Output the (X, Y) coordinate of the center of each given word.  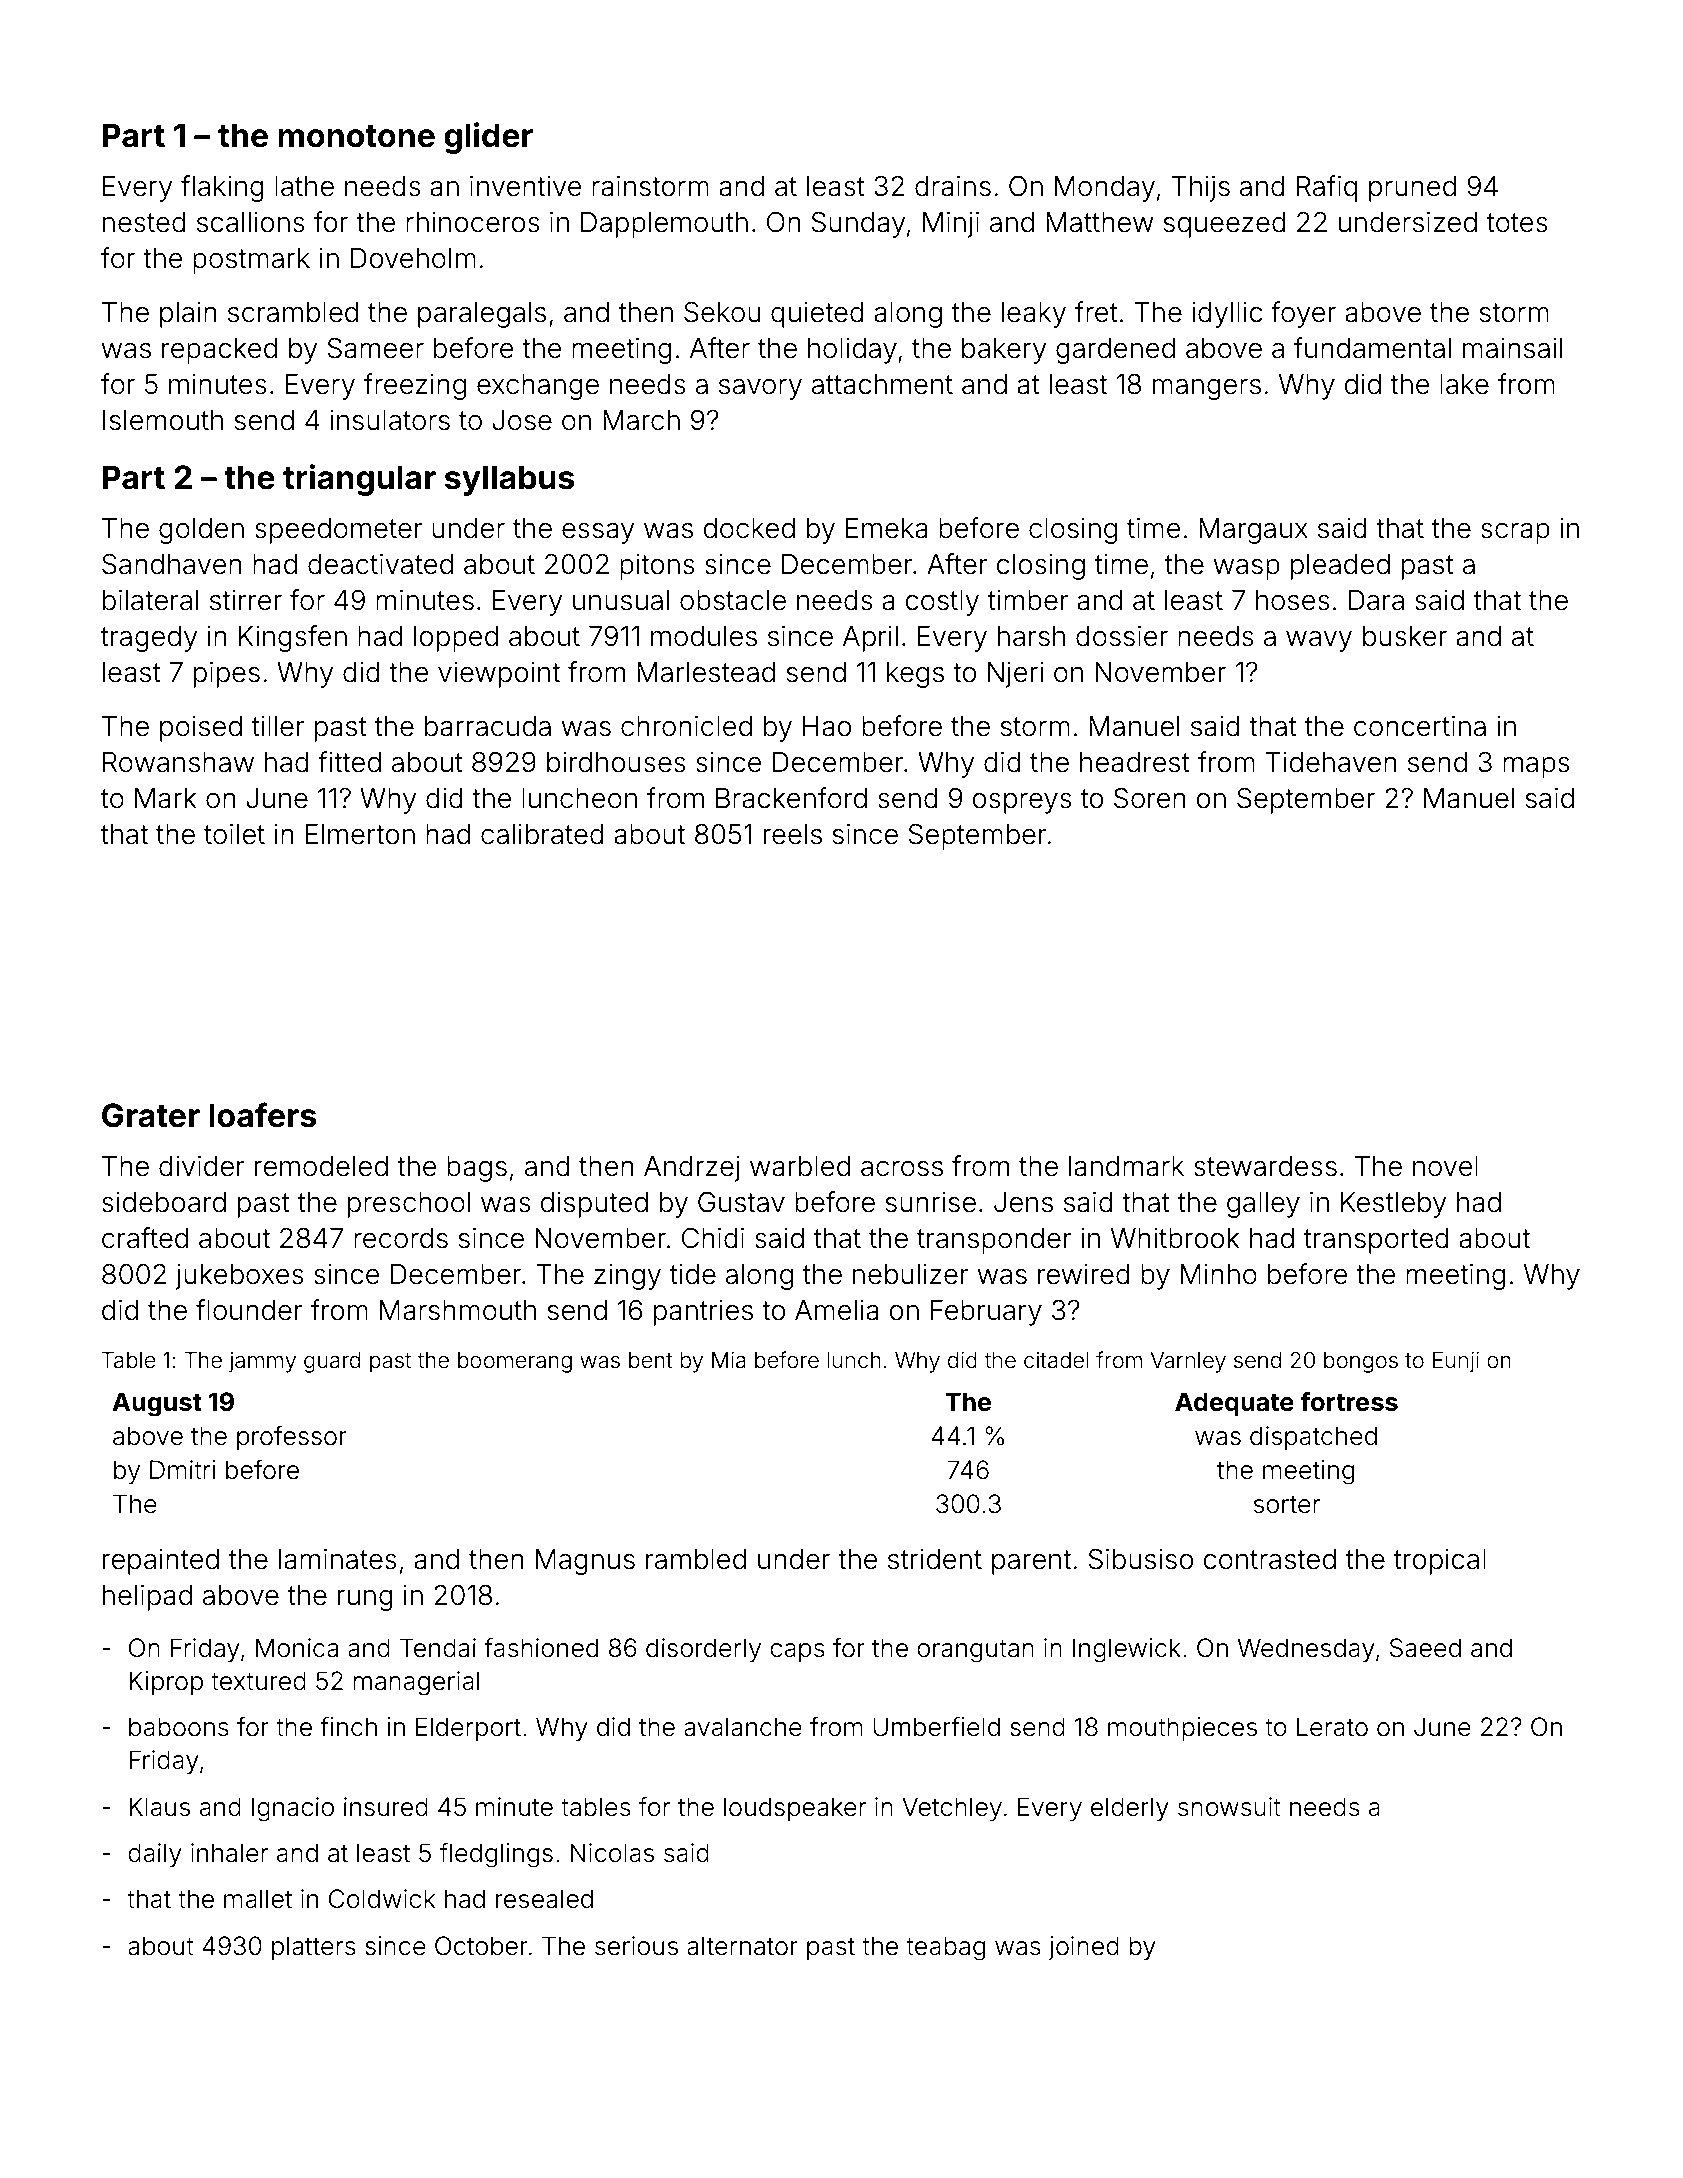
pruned (1412, 189)
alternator (742, 1946)
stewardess (1265, 1166)
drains (953, 186)
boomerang (515, 1362)
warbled (800, 1166)
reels (793, 834)
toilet (234, 834)
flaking (222, 188)
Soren (1150, 798)
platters (314, 1948)
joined (1083, 1948)
